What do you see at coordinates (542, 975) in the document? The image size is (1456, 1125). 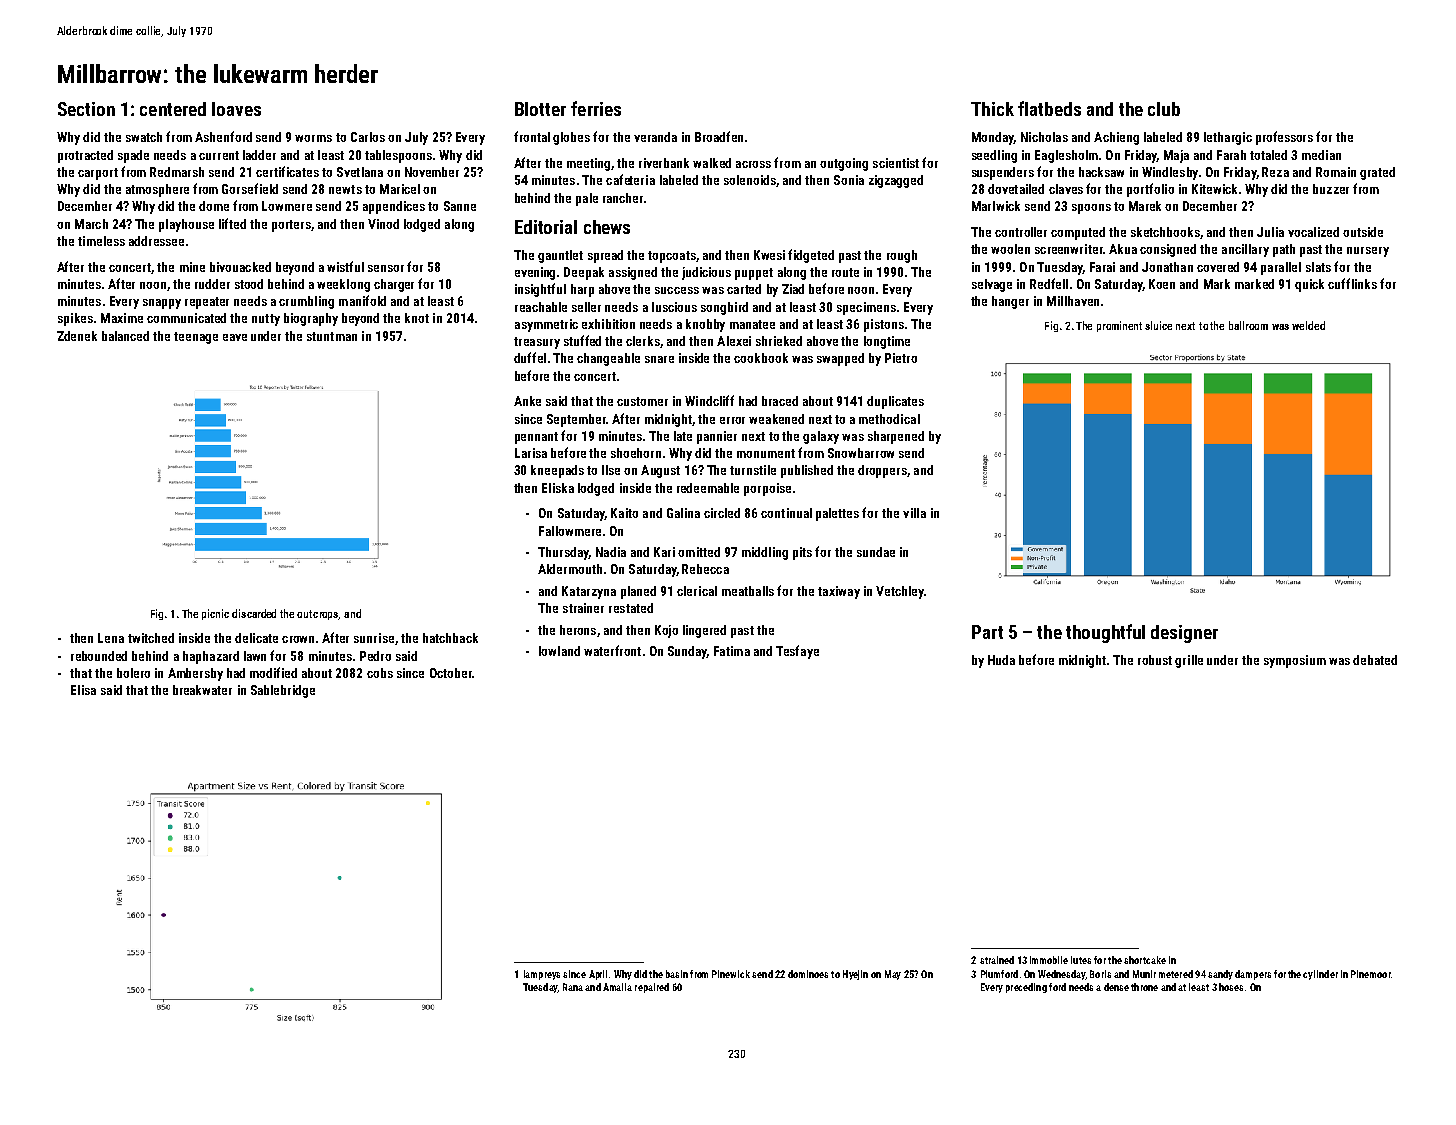 I see `lampreys` at bounding box center [542, 975].
